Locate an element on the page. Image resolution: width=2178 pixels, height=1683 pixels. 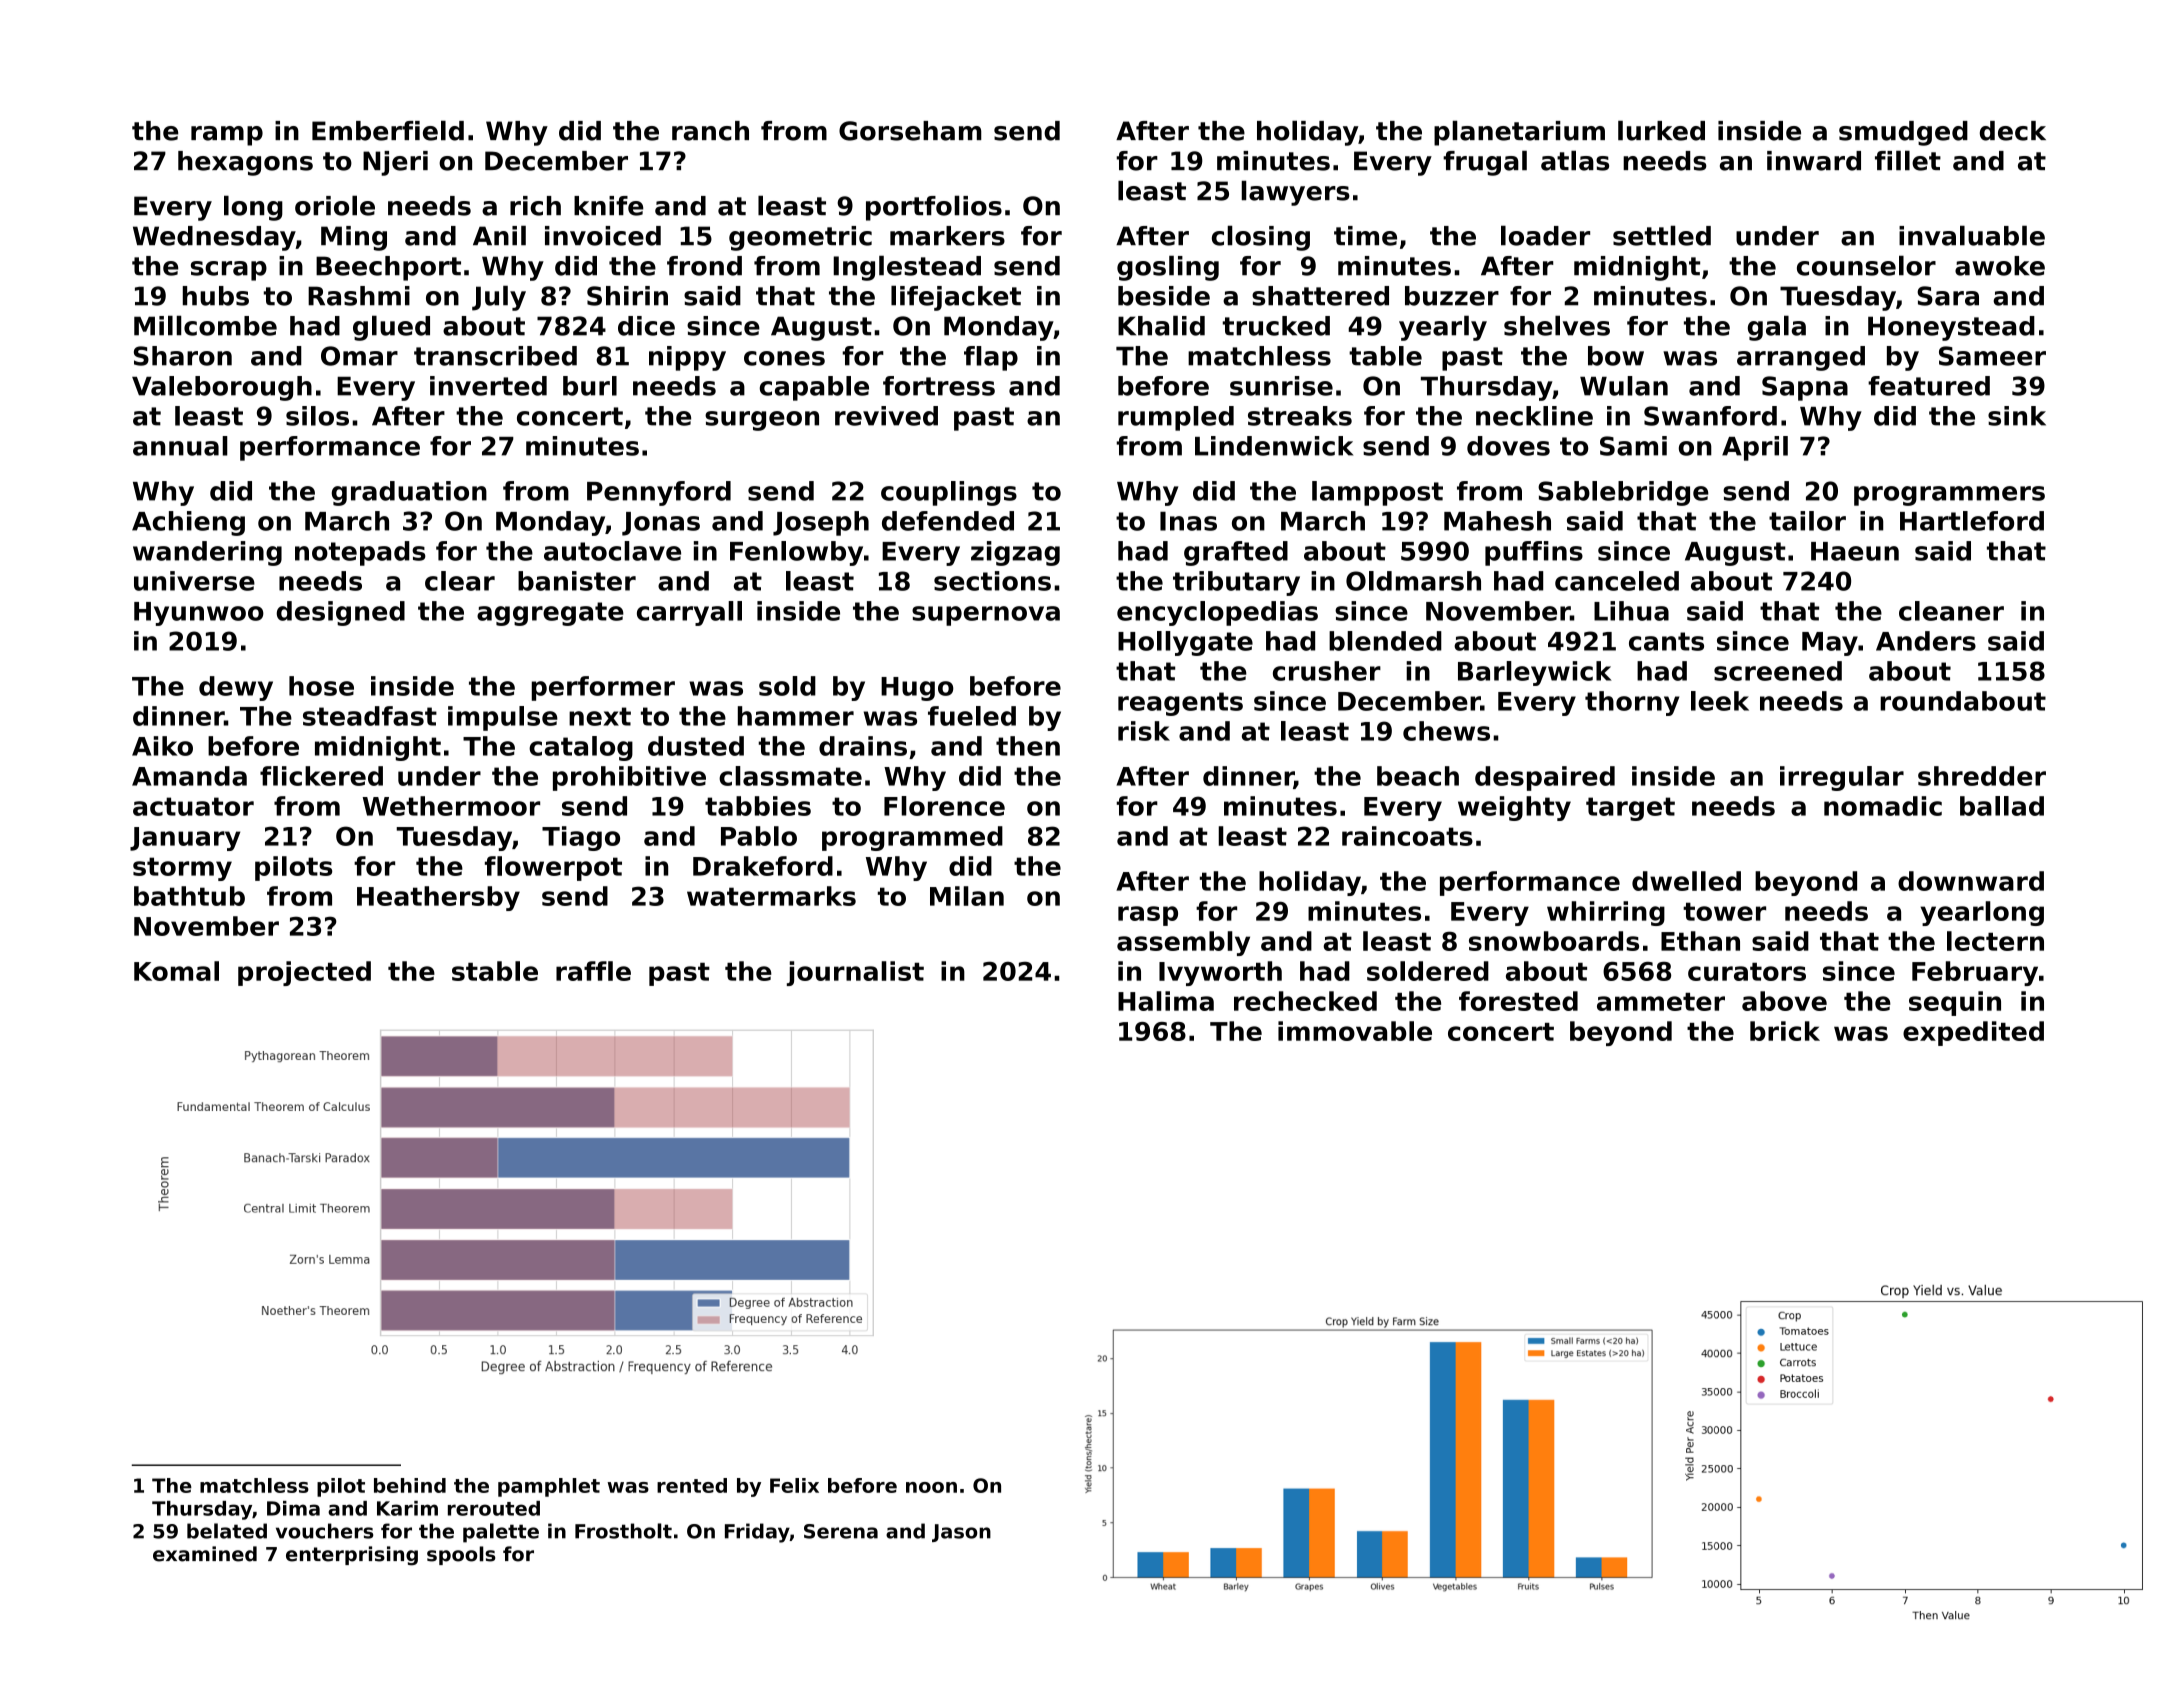
Jason is located at coordinates (961, 1533).
